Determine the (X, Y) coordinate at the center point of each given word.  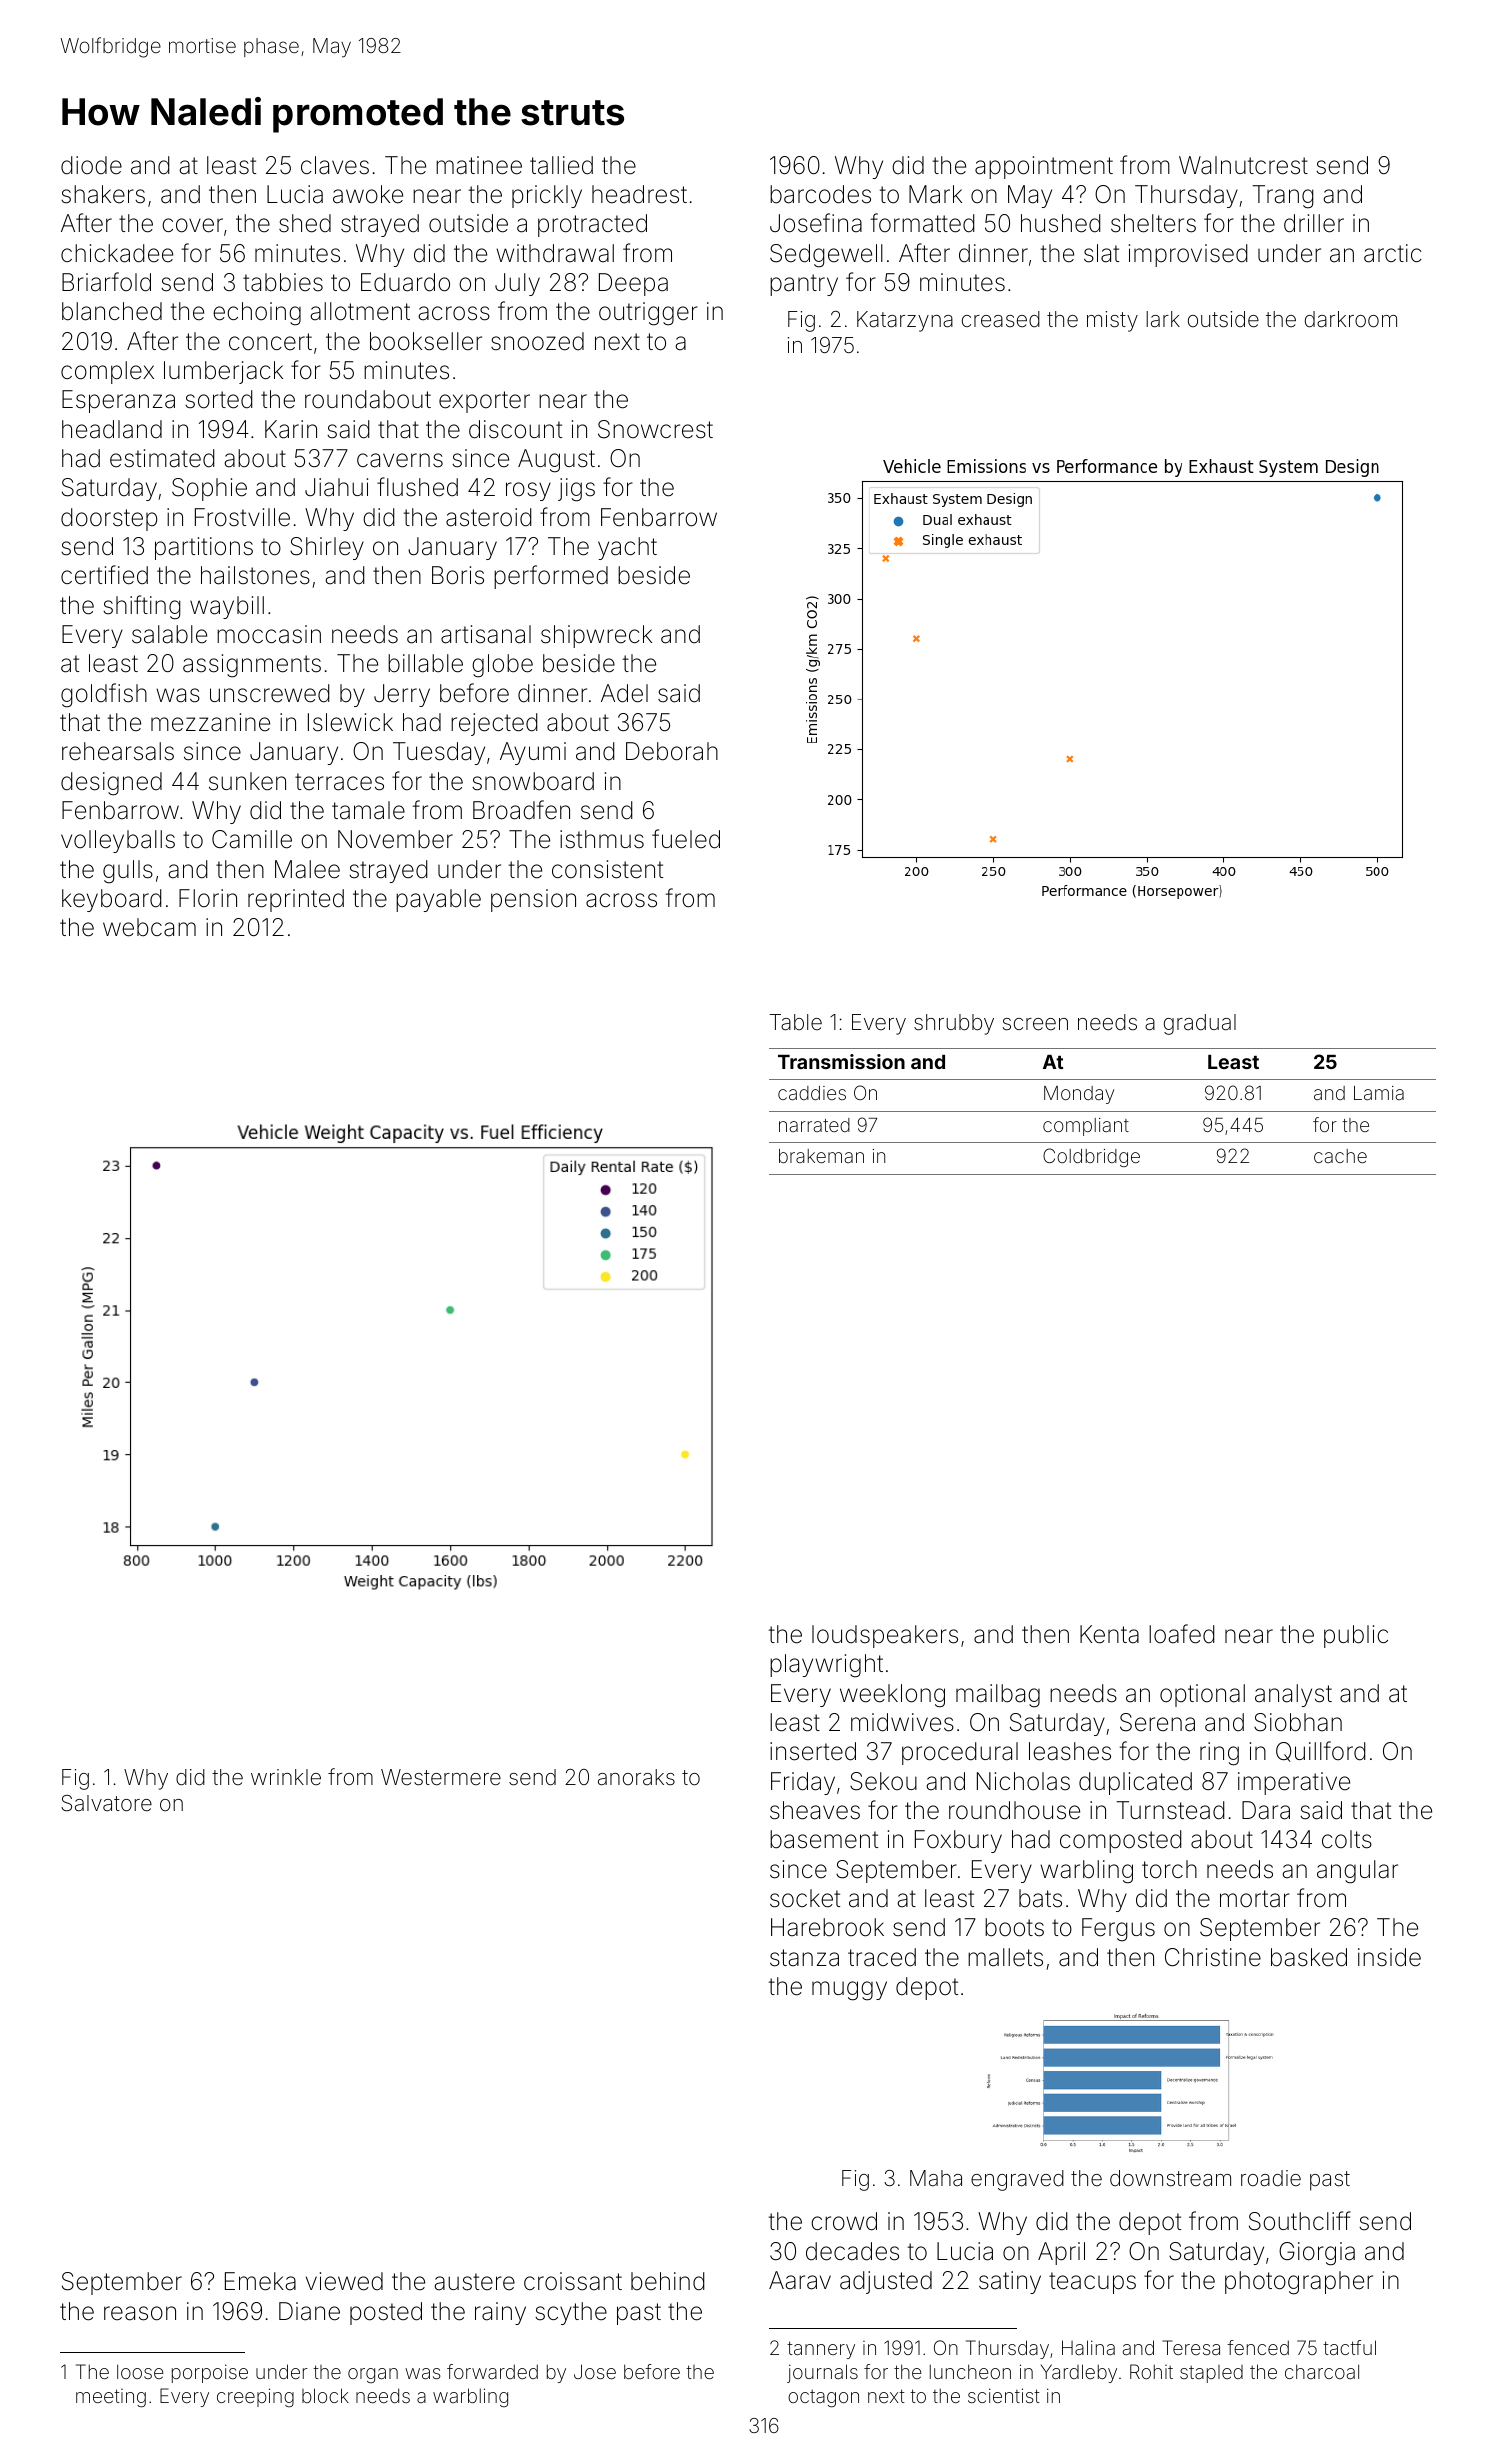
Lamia (1379, 1093)
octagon (823, 2399)
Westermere (441, 1777)
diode (91, 165)
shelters (1153, 223)
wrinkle (286, 1777)
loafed (1182, 1634)
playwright (826, 1666)
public (1356, 1636)
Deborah (672, 751)
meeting (111, 2398)
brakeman (821, 1156)
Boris (458, 575)
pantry (804, 285)
